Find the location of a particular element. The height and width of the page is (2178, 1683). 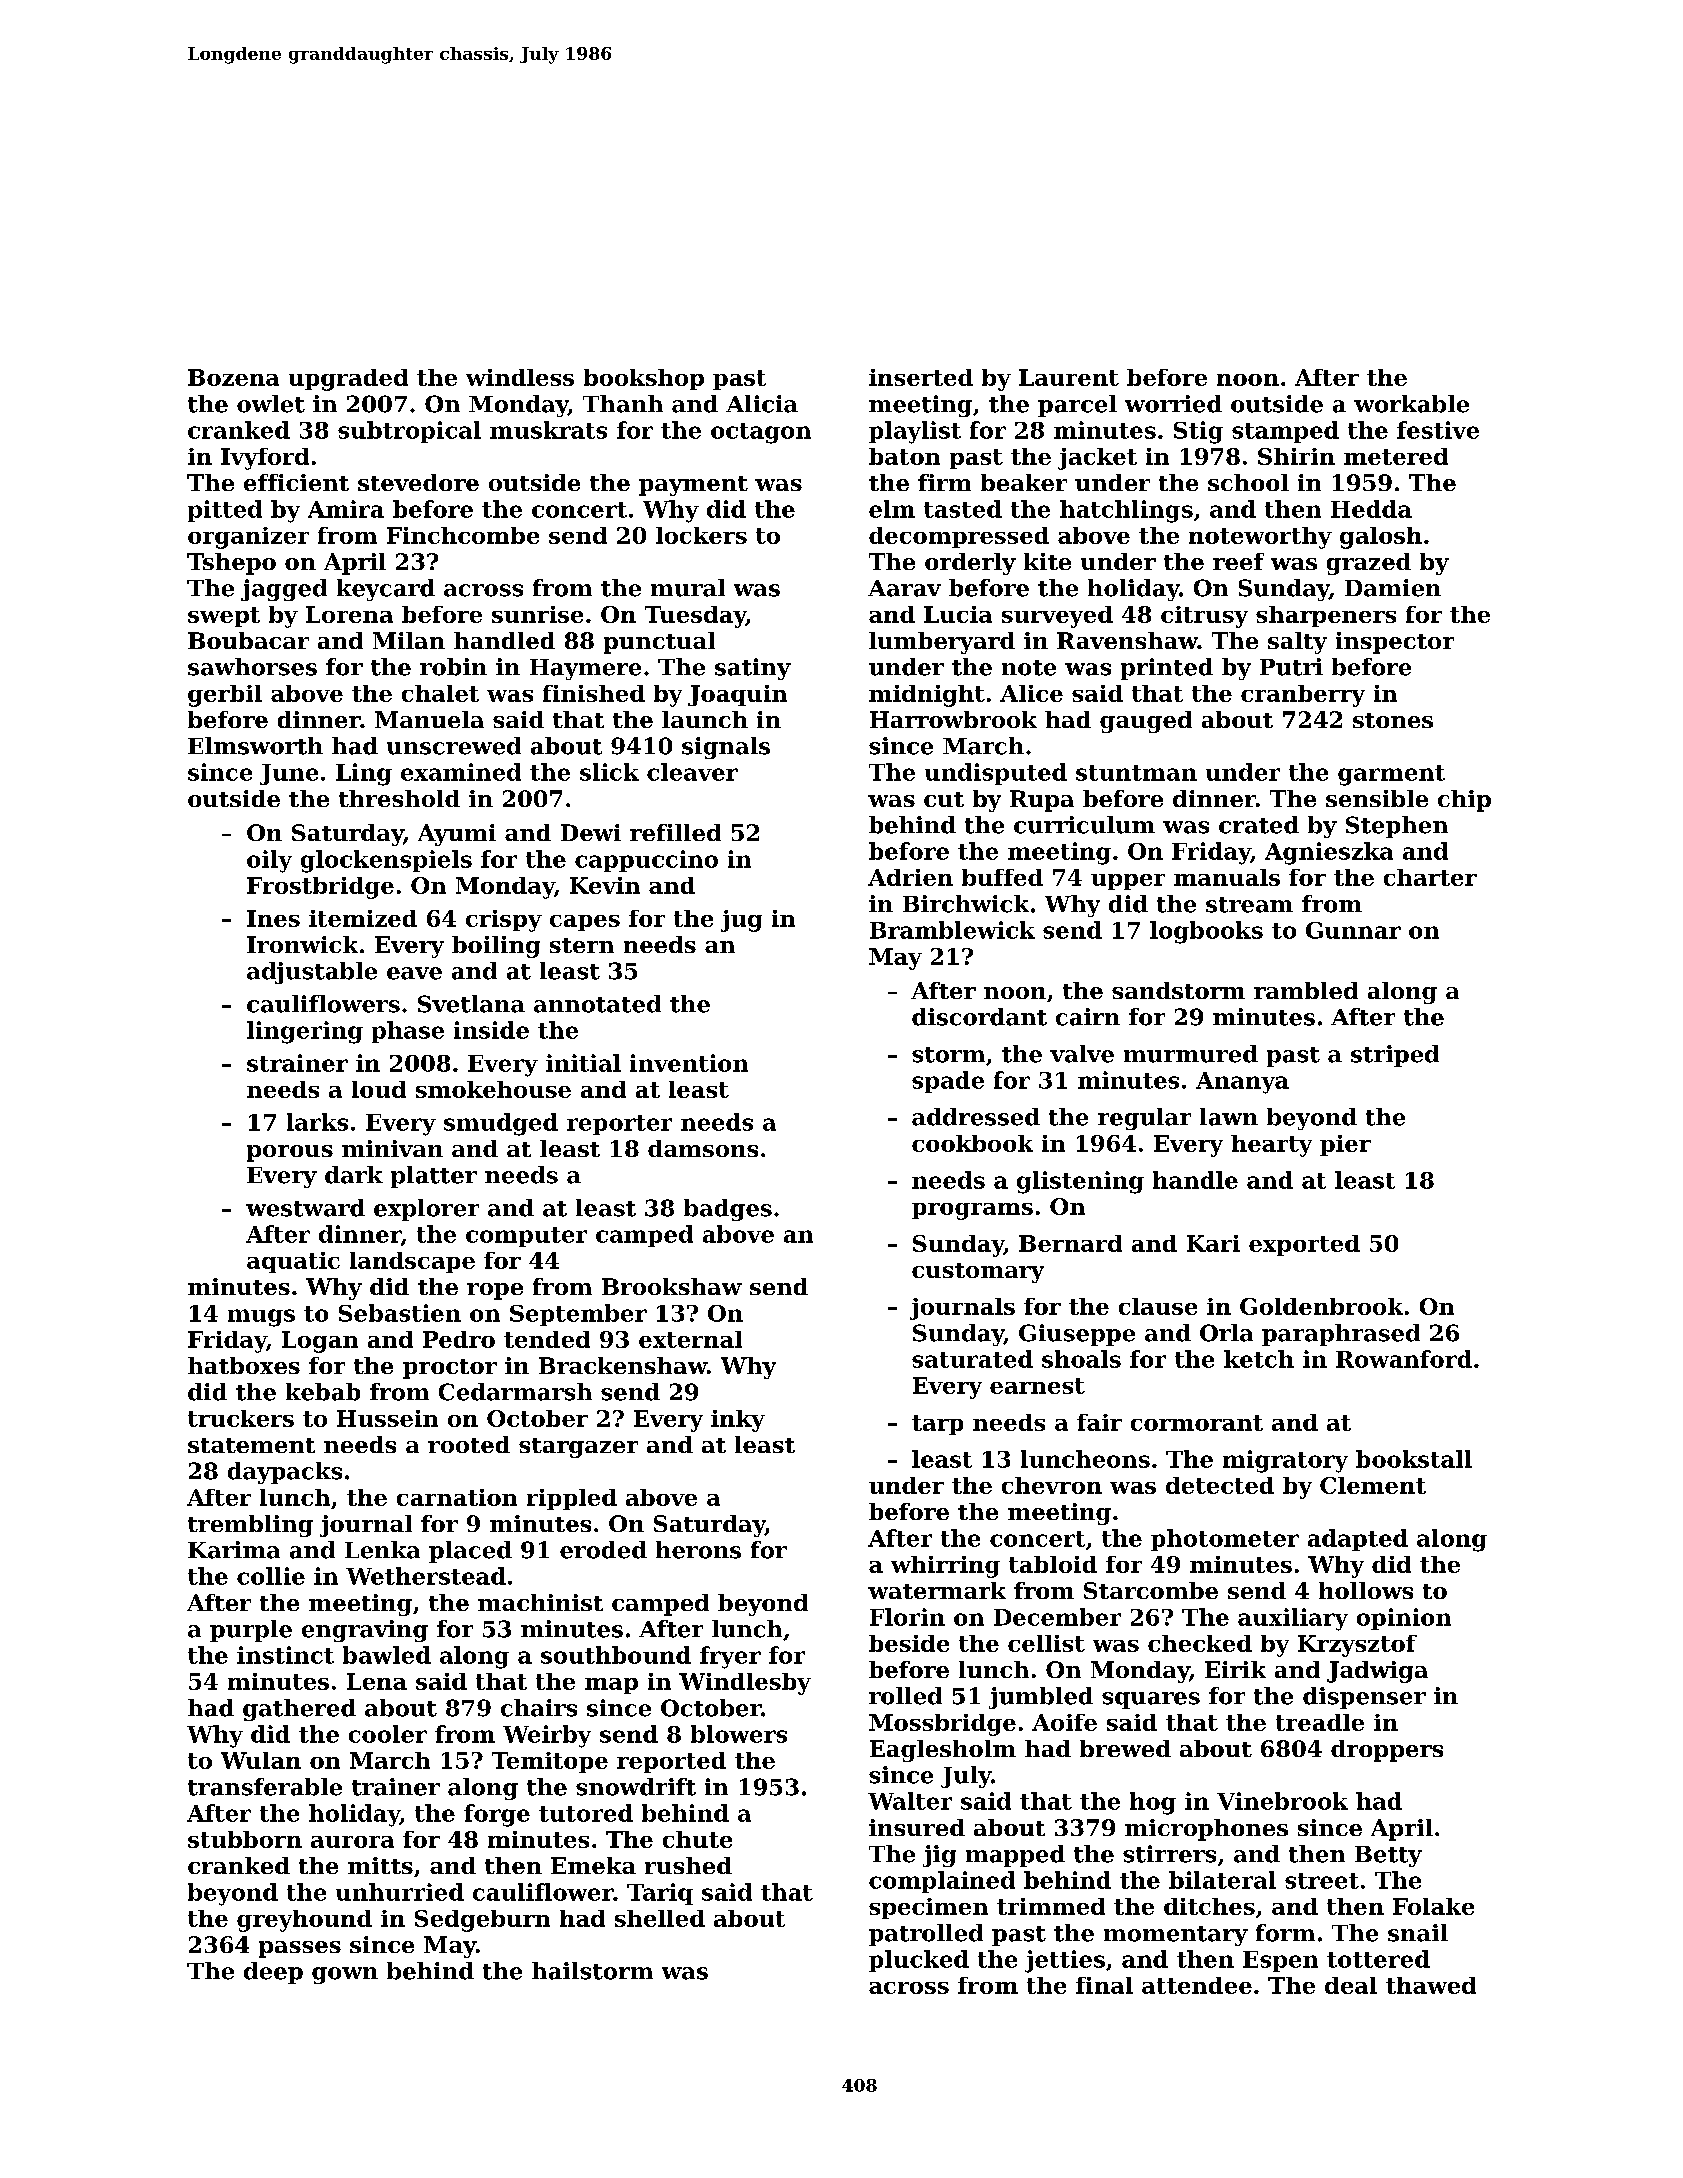

upgraded is located at coordinates (348, 380).
